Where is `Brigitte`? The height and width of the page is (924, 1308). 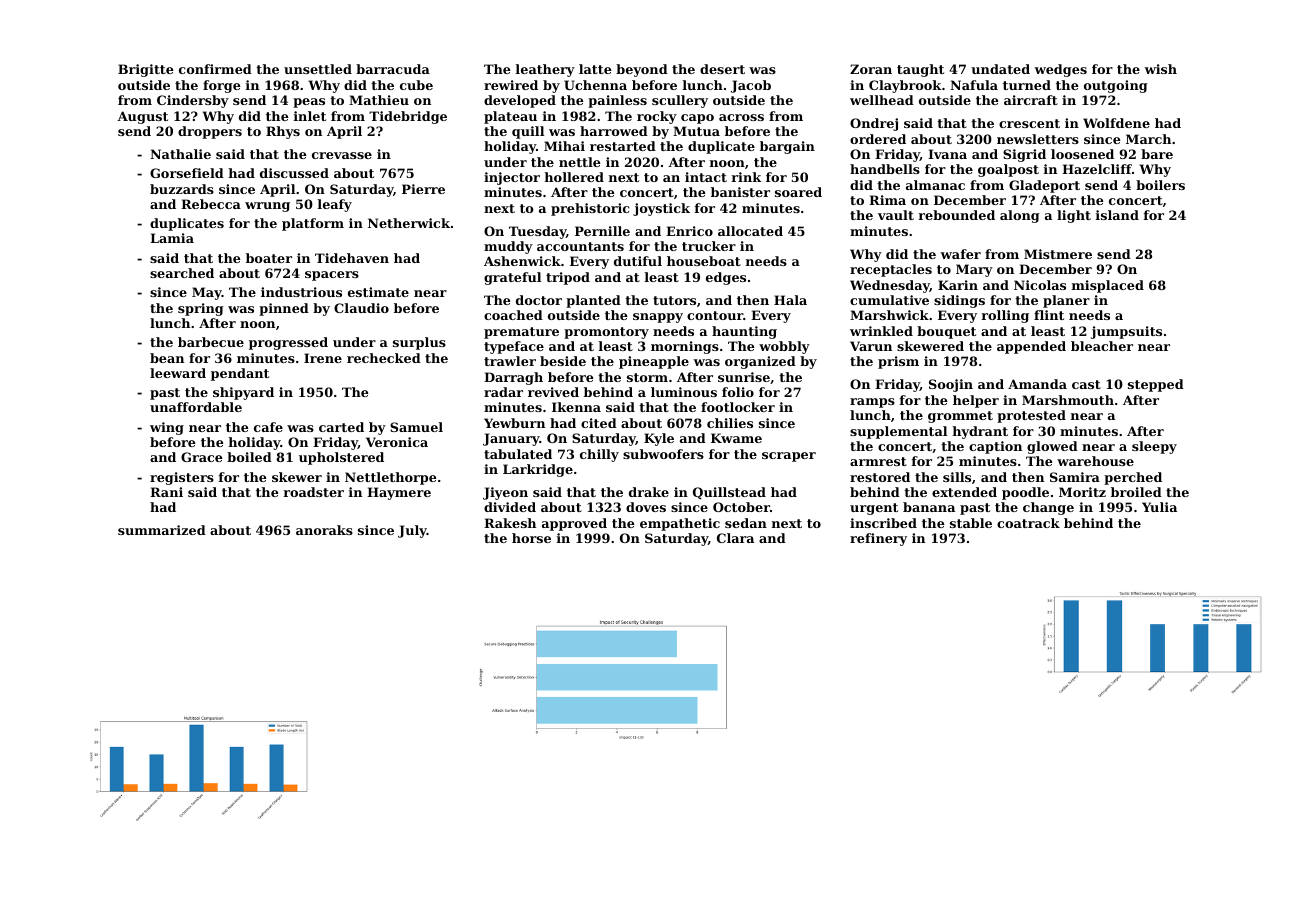 Brigitte is located at coordinates (145, 70).
